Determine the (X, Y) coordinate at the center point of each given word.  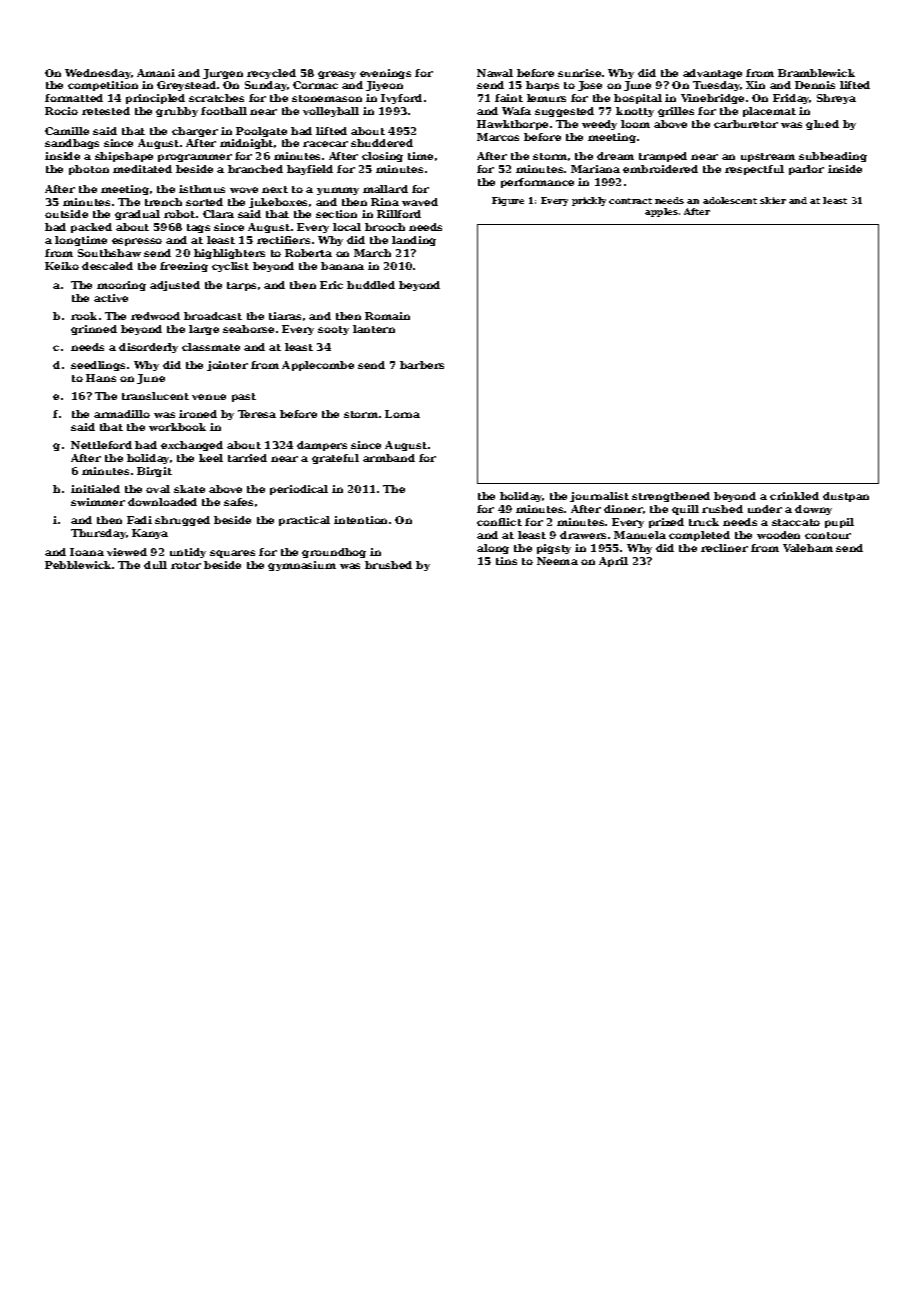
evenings (385, 74)
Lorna (402, 414)
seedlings (98, 366)
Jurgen (223, 74)
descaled (107, 266)
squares (232, 554)
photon (89, 170)
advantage (712, 74)
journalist (599, 497)
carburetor (746, 124)
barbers (422, 365)
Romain (387, 316)
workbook (177, 427)
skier (773, 200)
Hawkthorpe (512, 125)
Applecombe (318, 366)
